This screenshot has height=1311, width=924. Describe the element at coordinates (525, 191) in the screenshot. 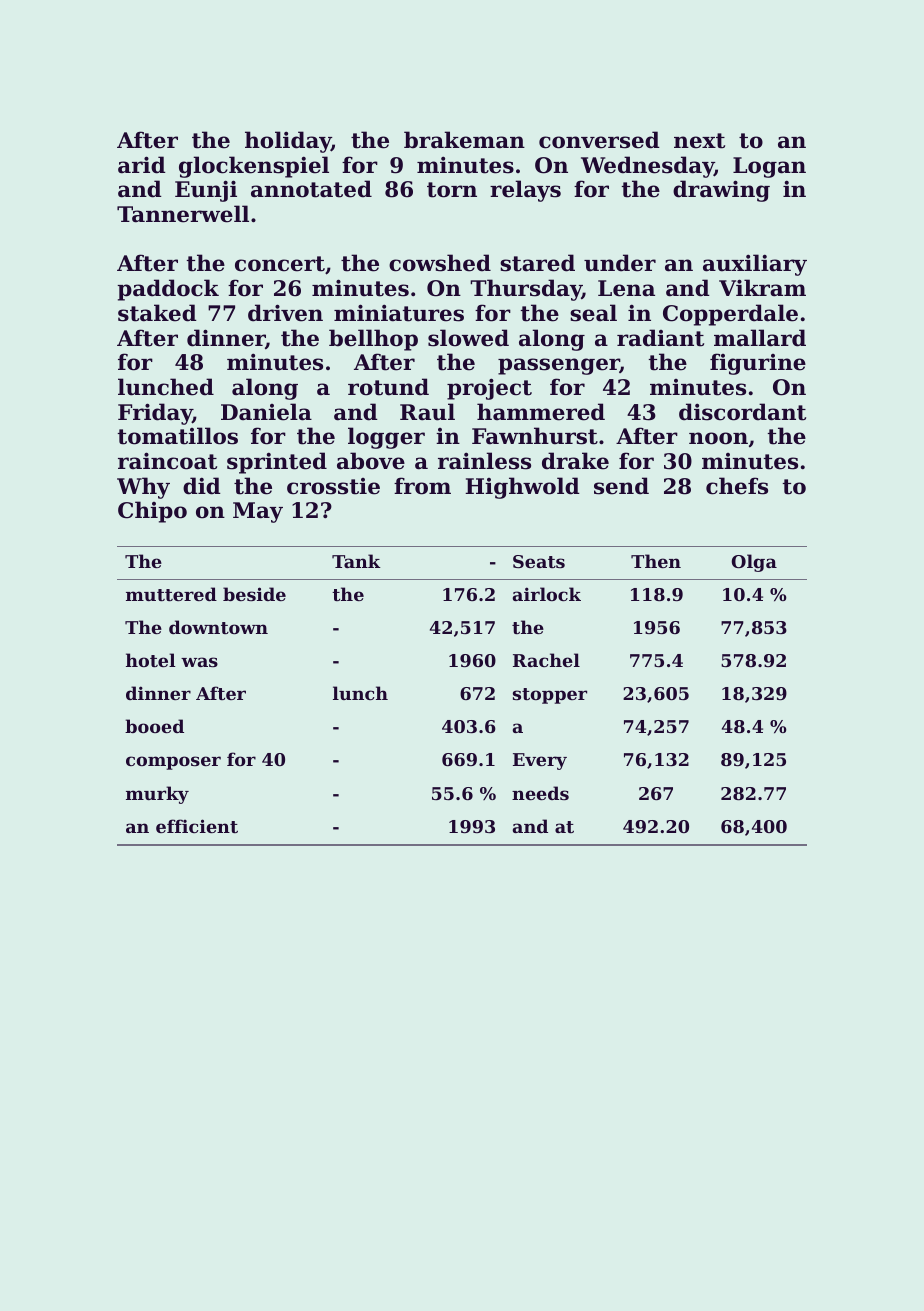

I see `relays` at that location.
